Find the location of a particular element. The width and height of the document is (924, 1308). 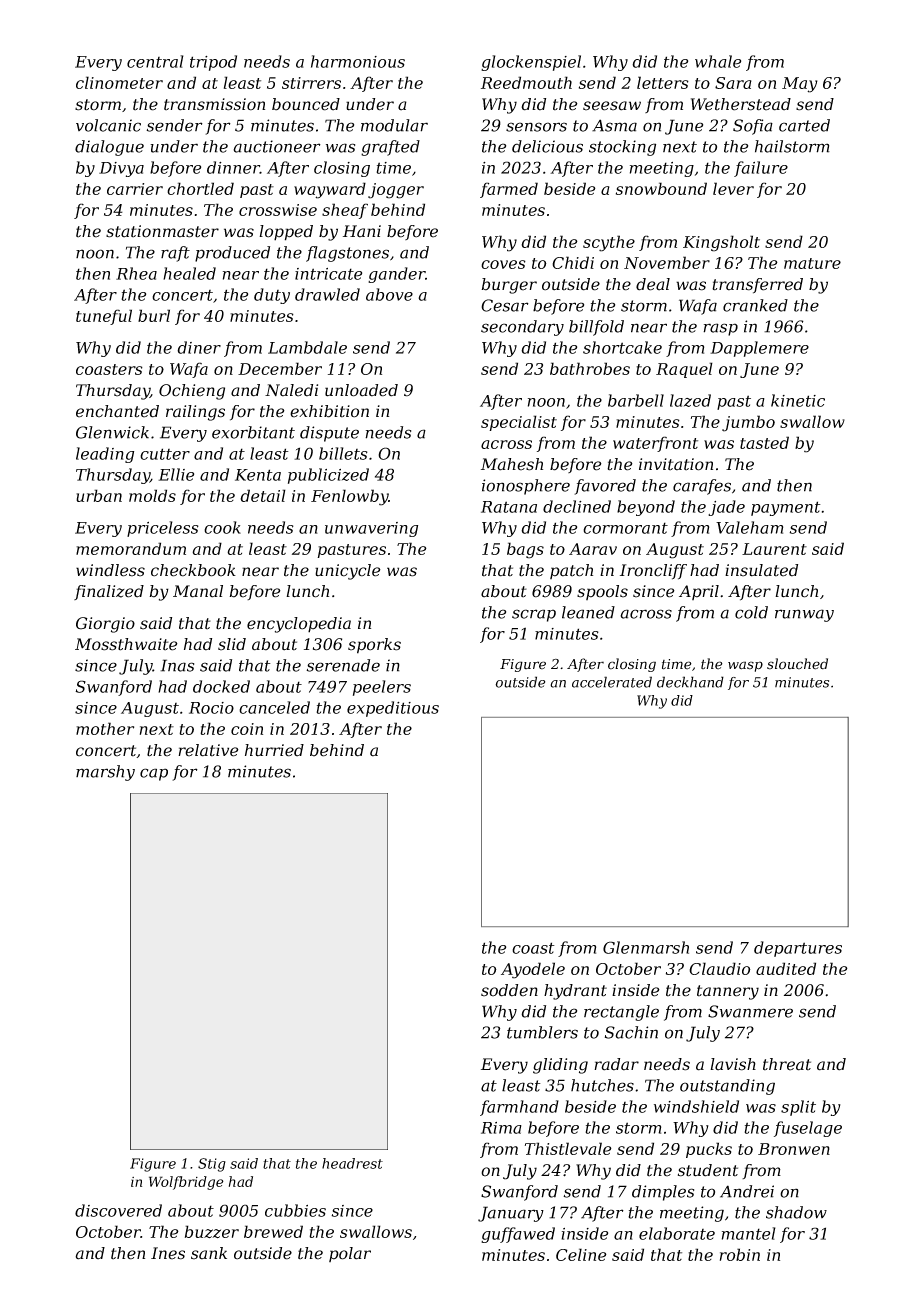

secondary is located at coordinates (522, 328).
